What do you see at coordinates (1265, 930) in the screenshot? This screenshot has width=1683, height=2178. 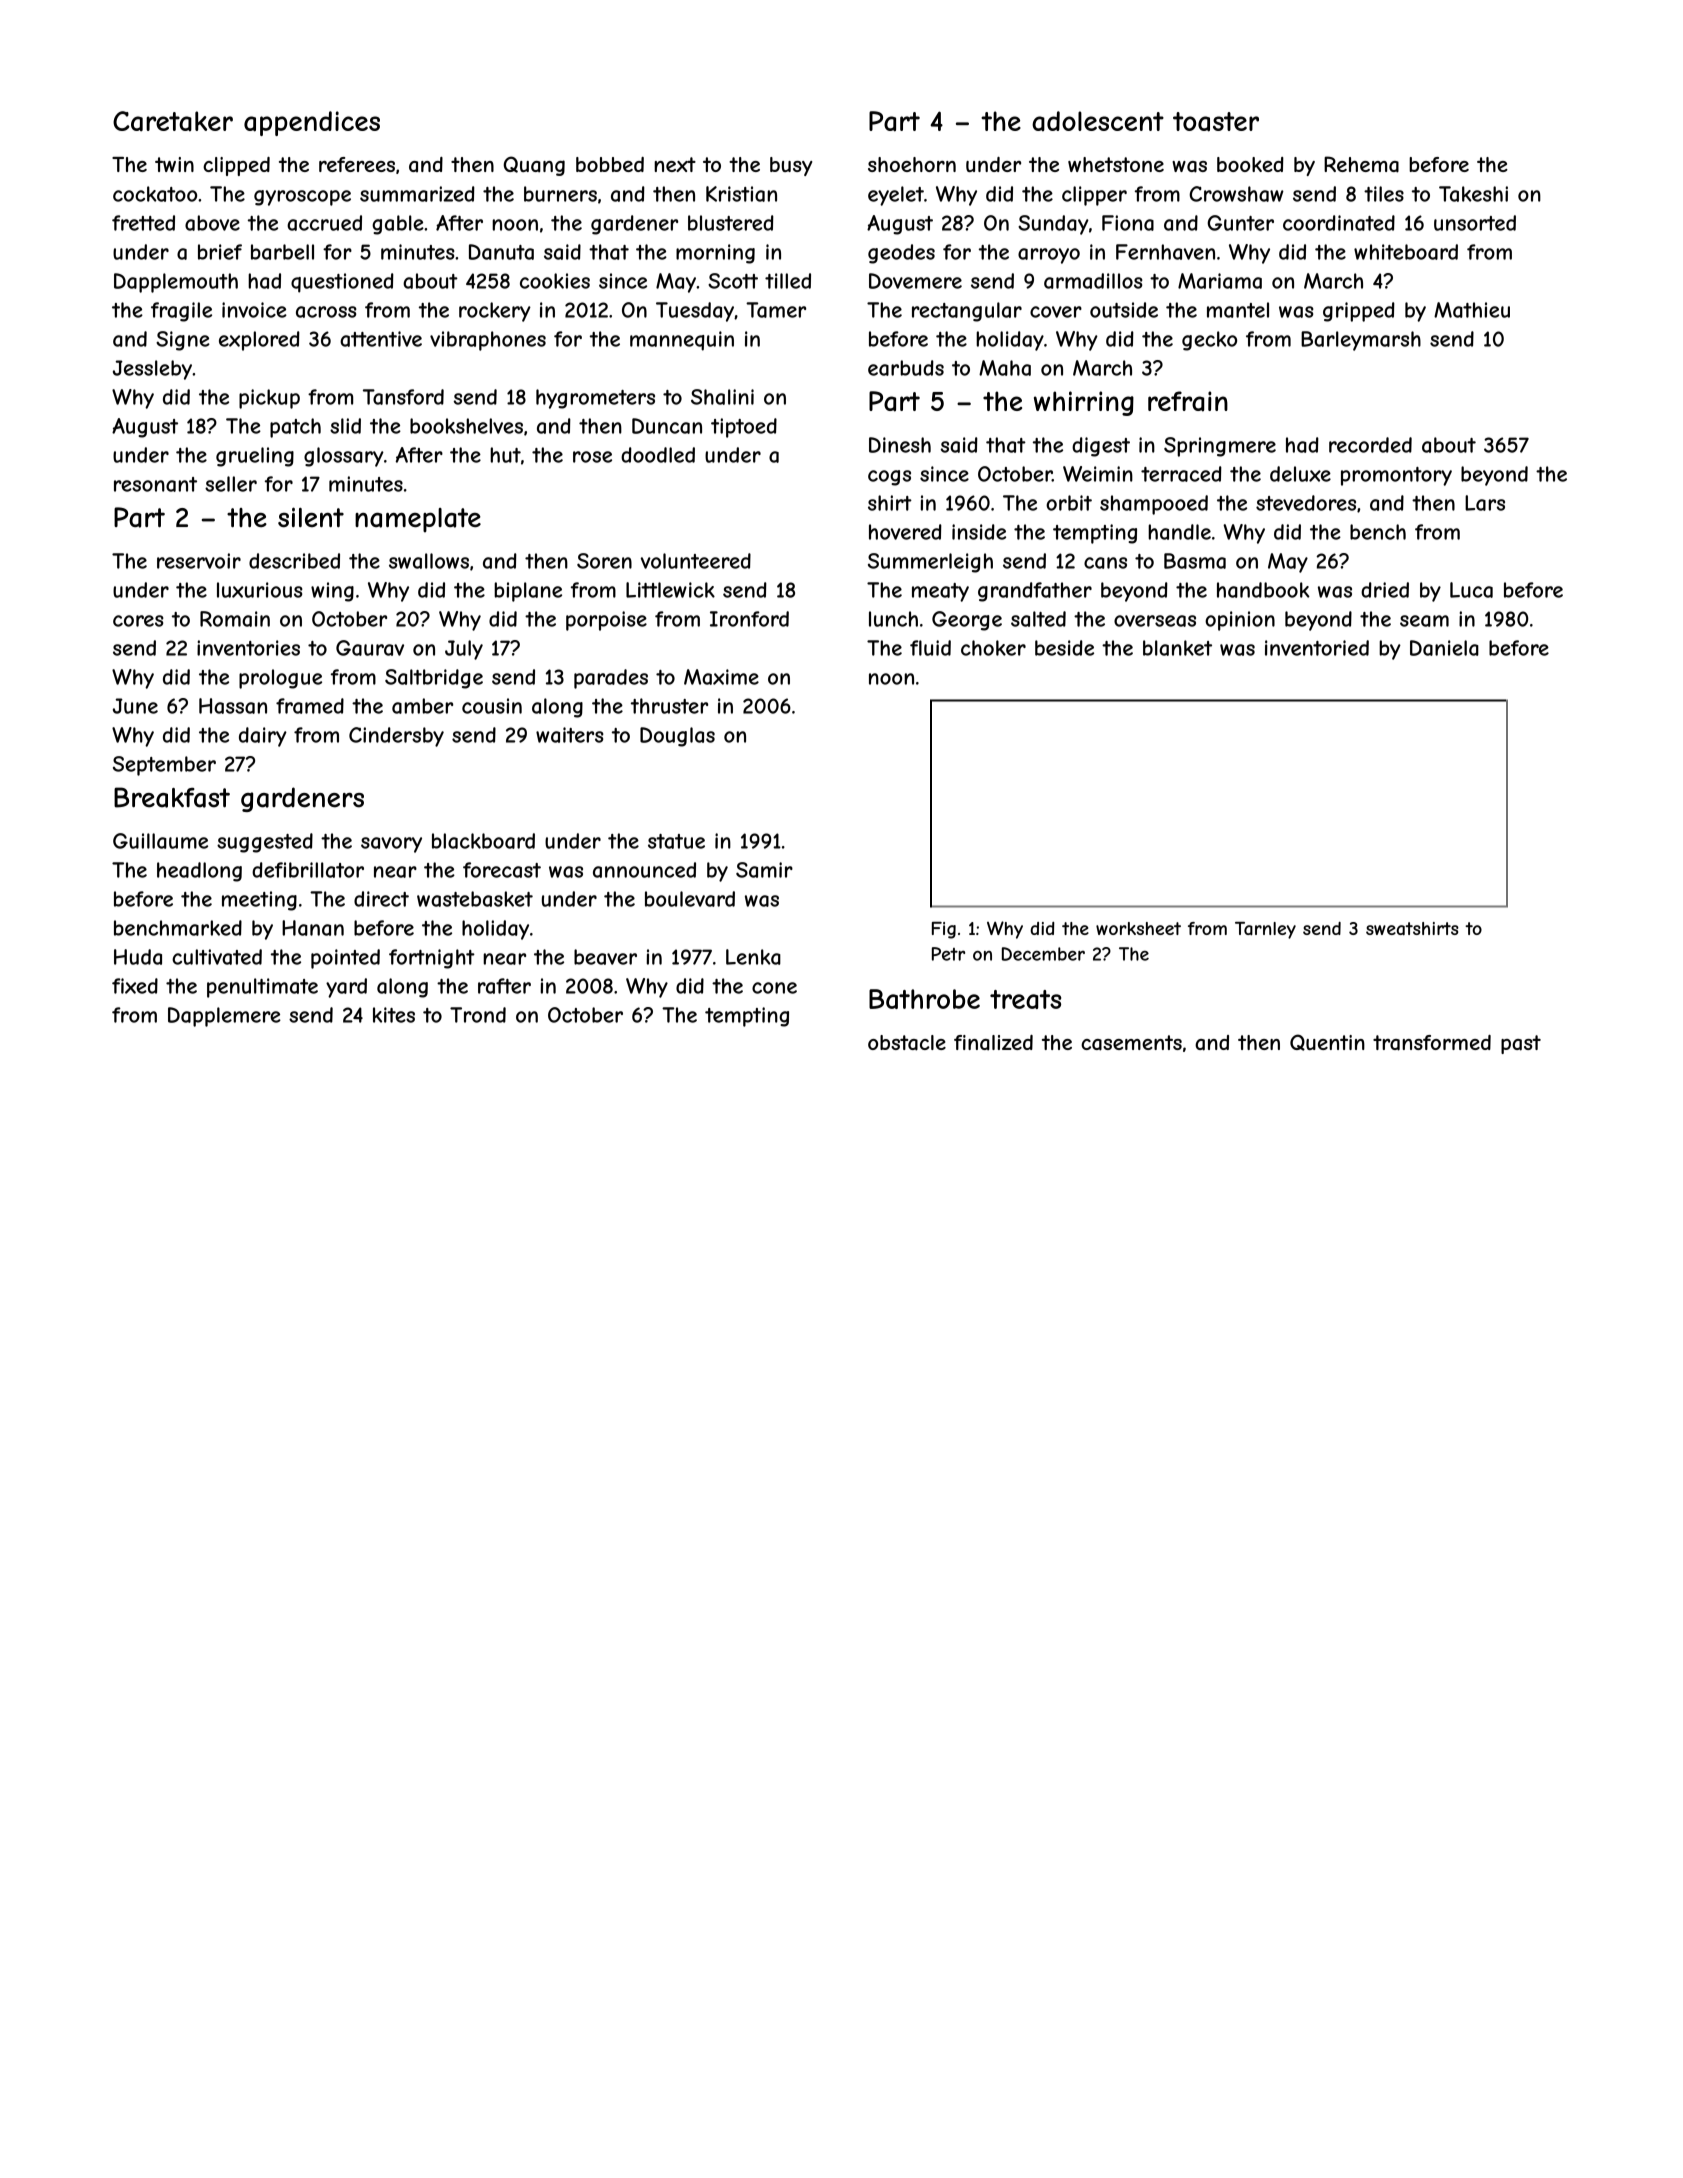 I see `Tarnley` at bounding box center [1265, 930].
